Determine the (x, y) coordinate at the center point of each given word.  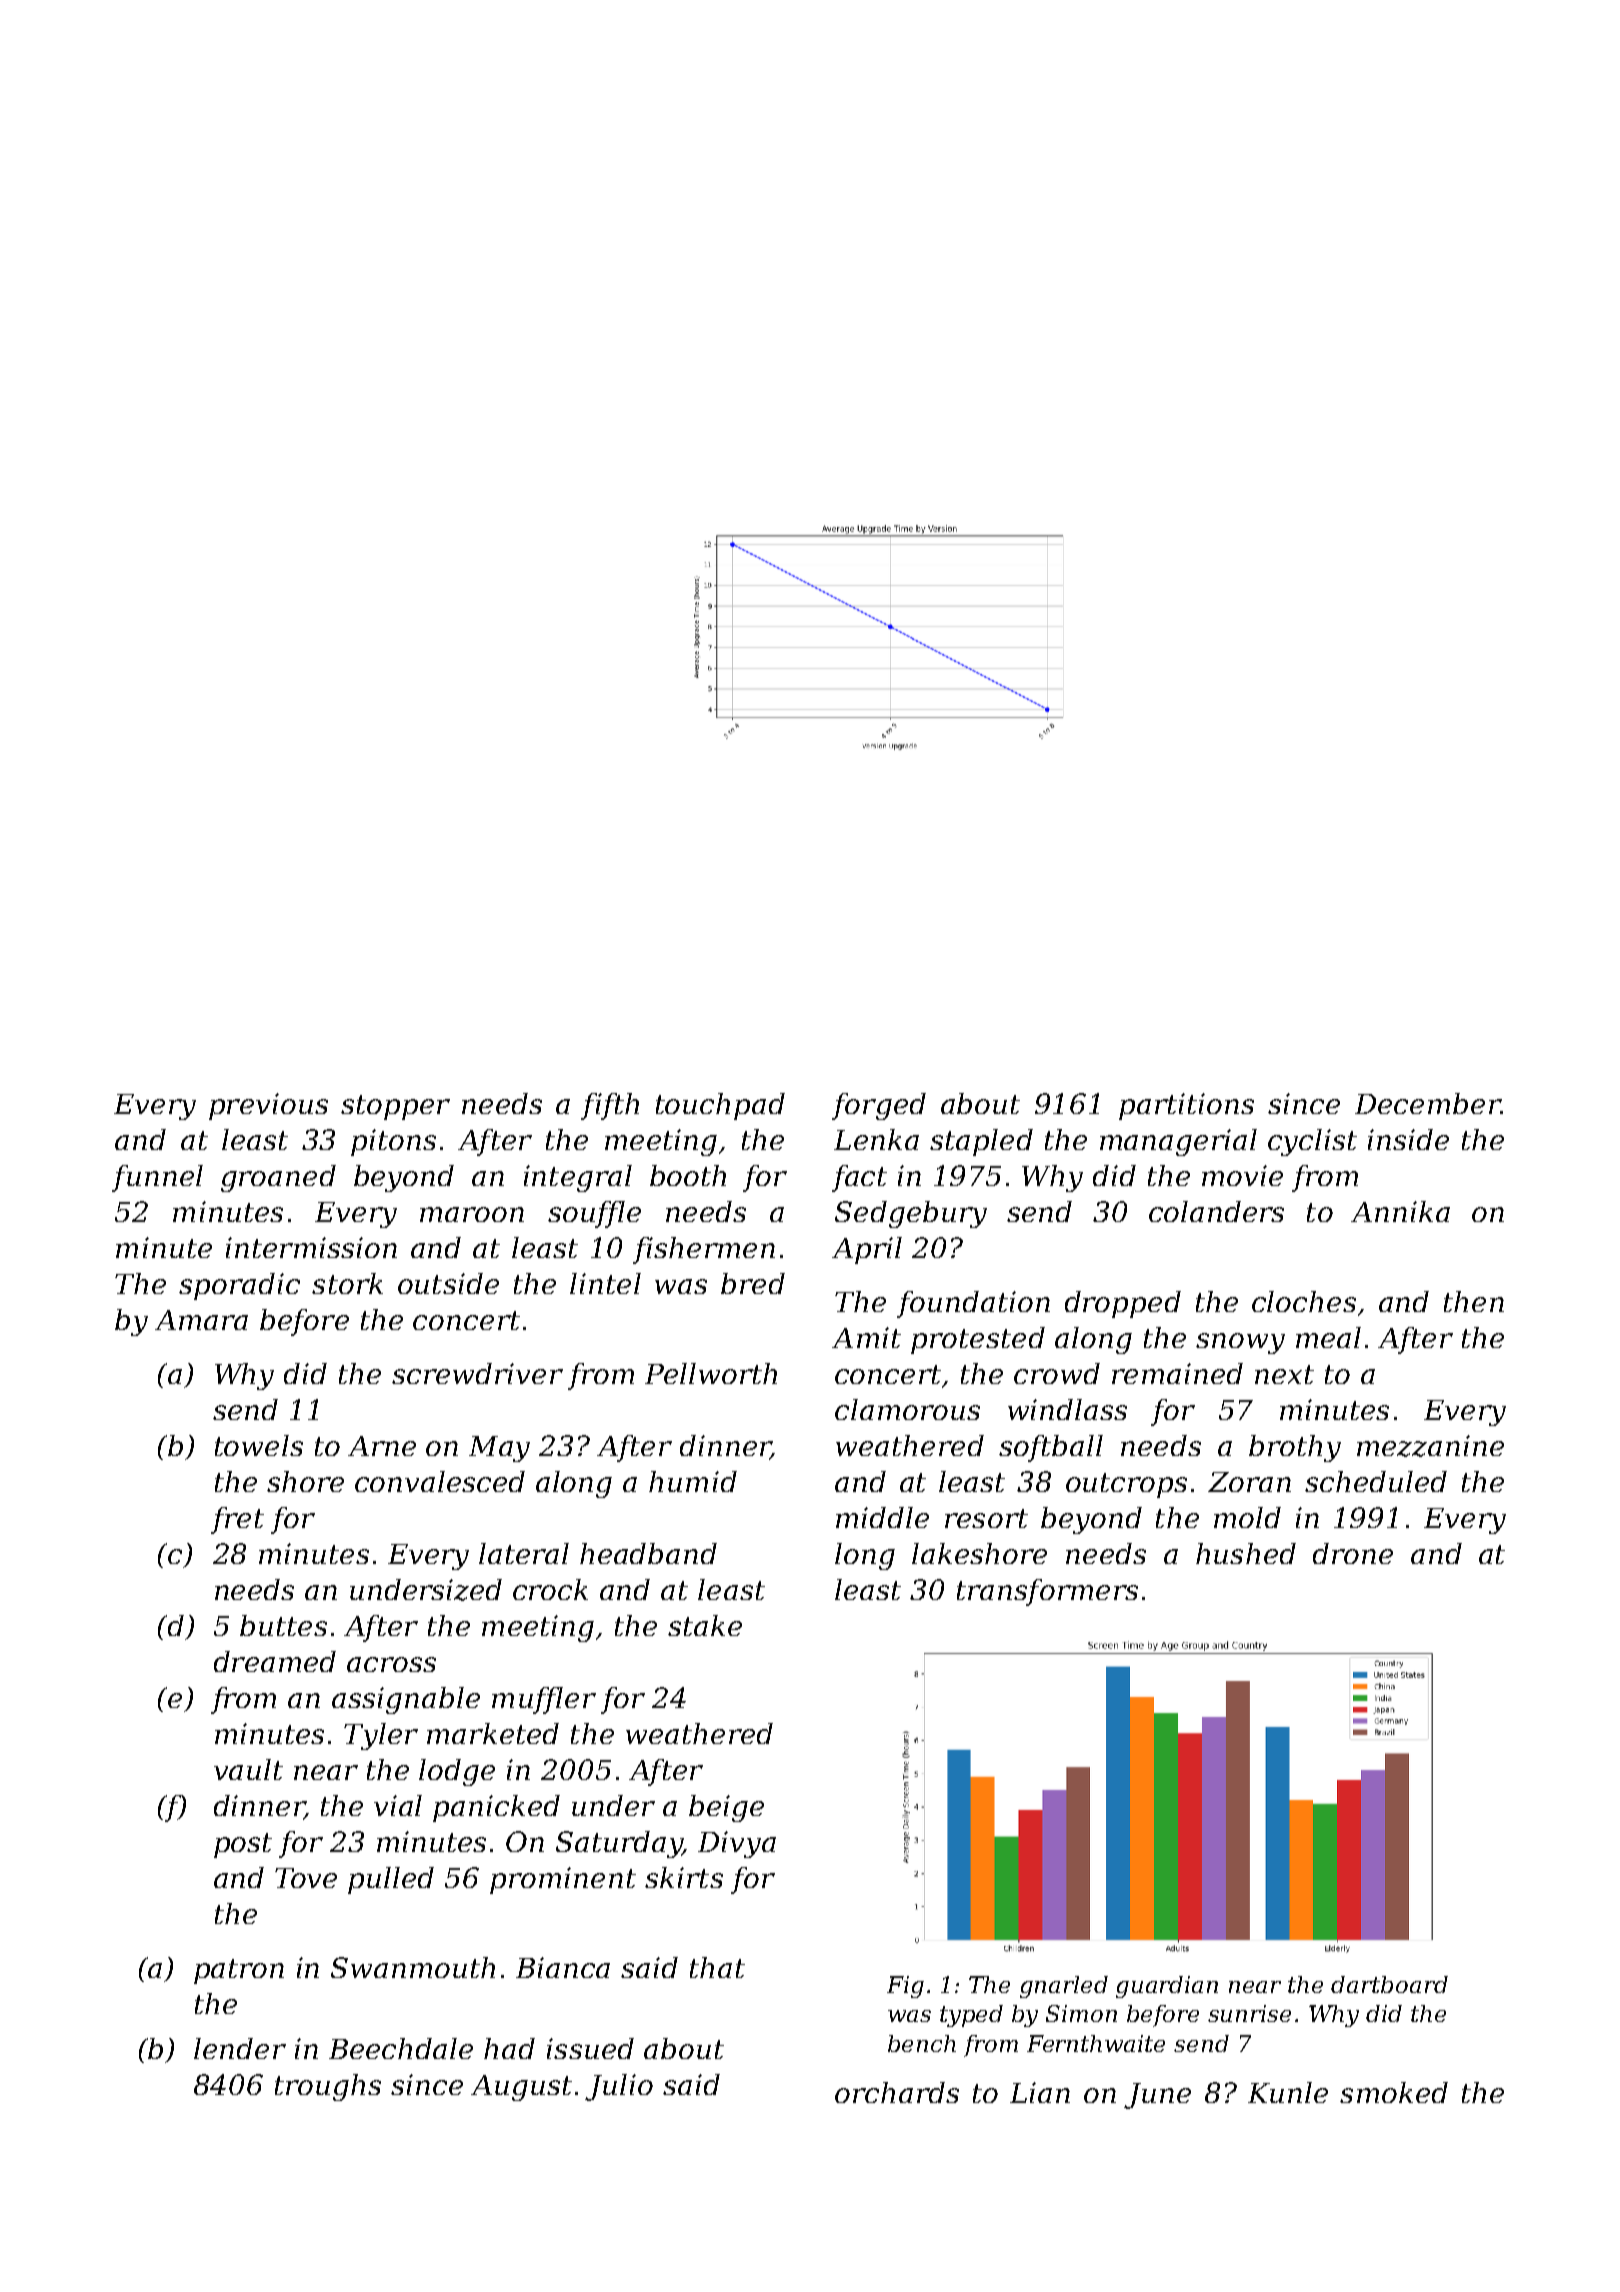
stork (347, 1283)
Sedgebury (911, 1214)
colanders (1216, 1211)
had (509, 2048)
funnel (157, 1178)
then (1474, 1301)
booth (688, 1175)
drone (1353, 1553)
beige (726, 1808)
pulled (391, 1880)
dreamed (275, 1661)
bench (922, 2043)
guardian (1167, 1987)
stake (705, 1625)
